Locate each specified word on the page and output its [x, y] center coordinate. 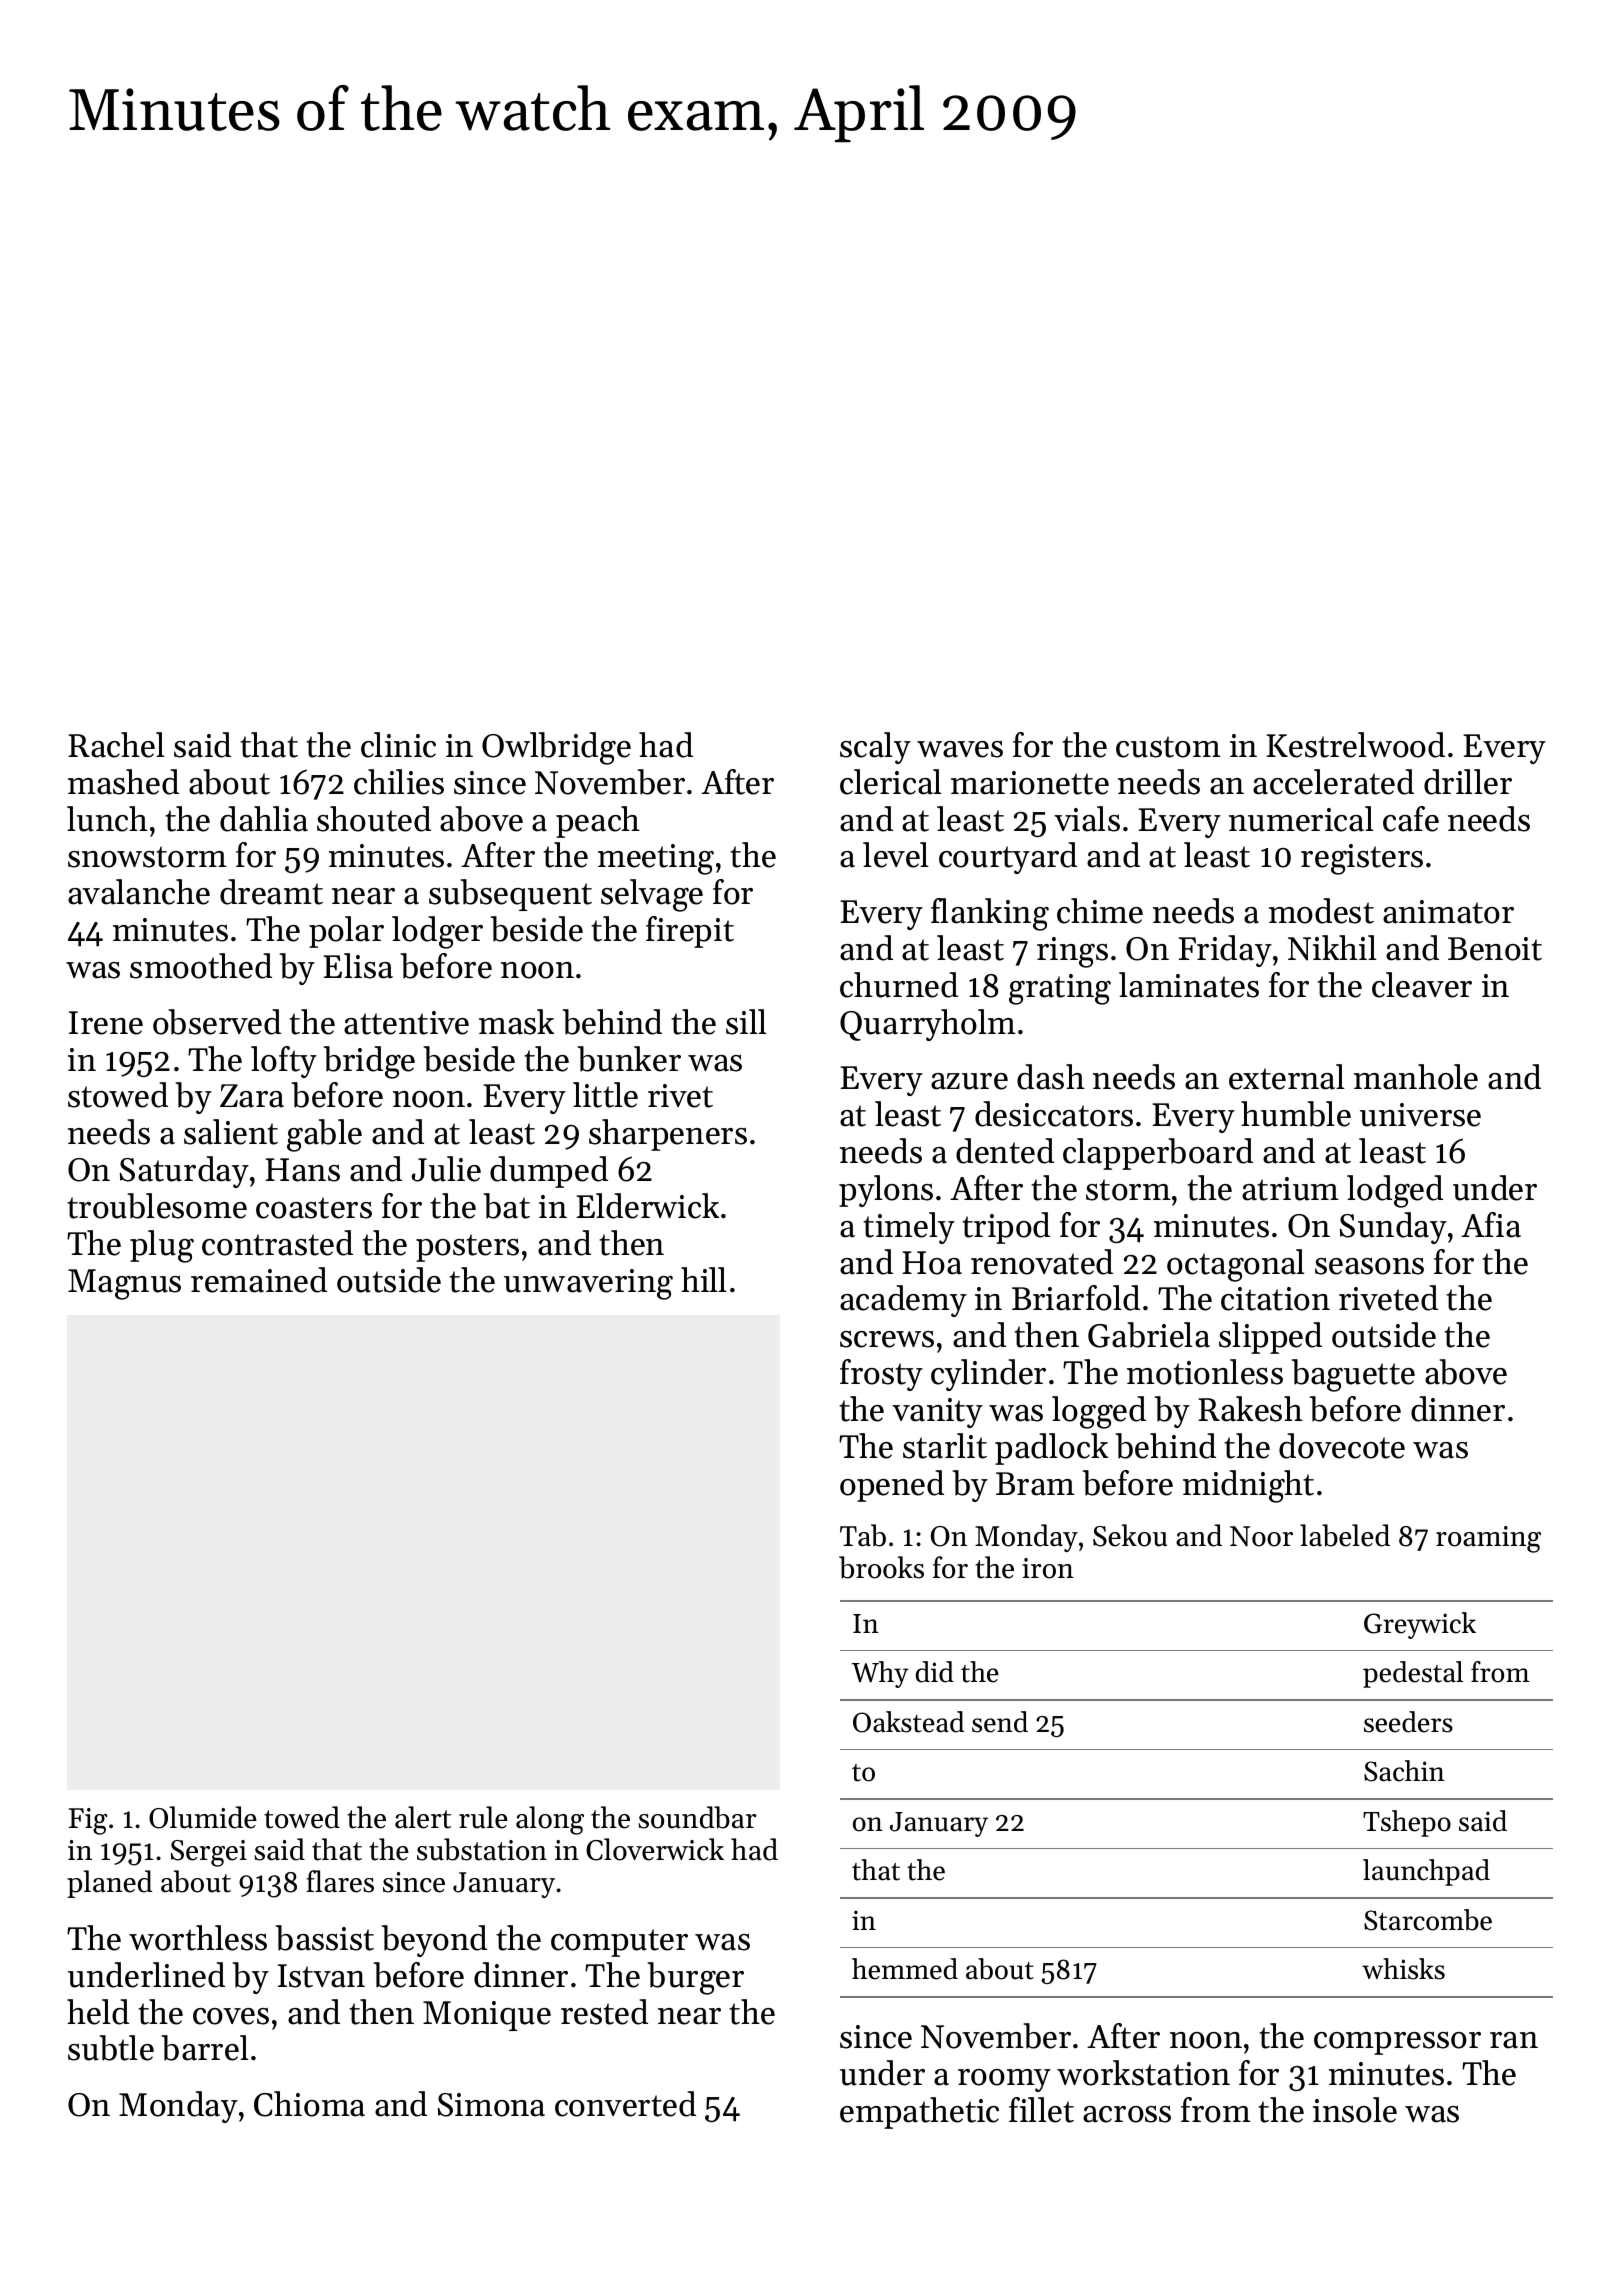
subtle [111, 2048]
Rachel [116, 745]
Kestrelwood [1355, 745]
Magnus [124, 1284]
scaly [875, 748]
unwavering [588, 1284]
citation [1275, 1299]
